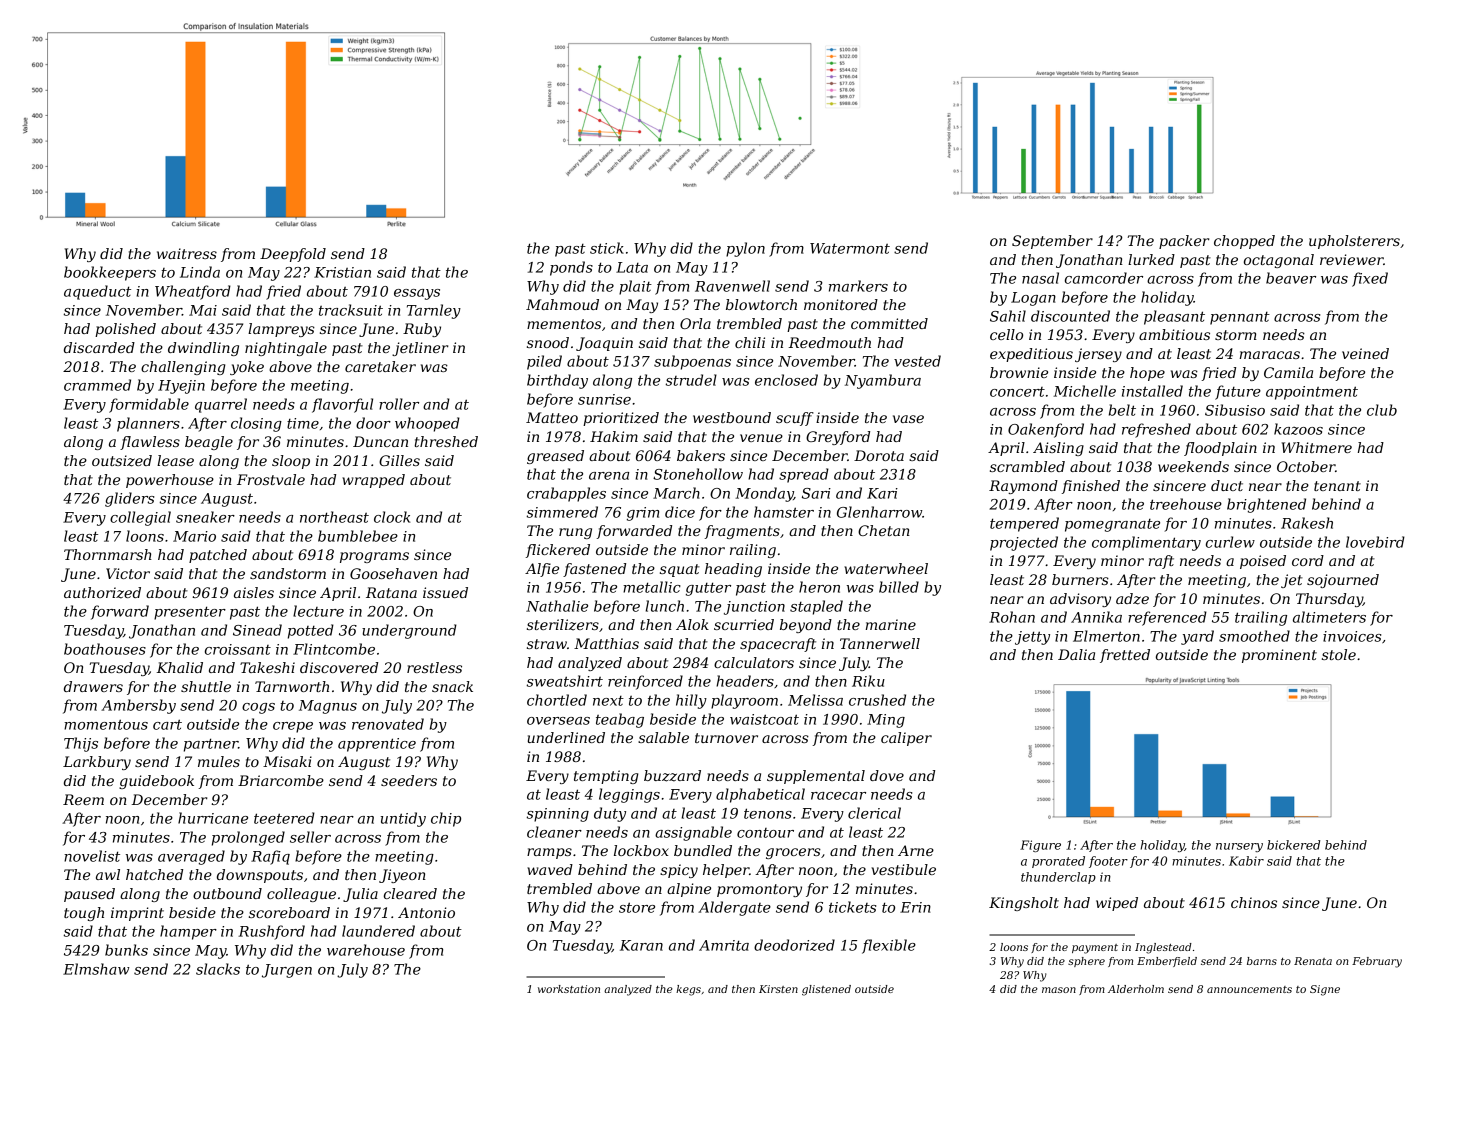 Image resolution: width=1469 pixels, height=1135 pixels. Describe the element at coordinates (1076, 654) in the image. I see `Dalia` at that location.
